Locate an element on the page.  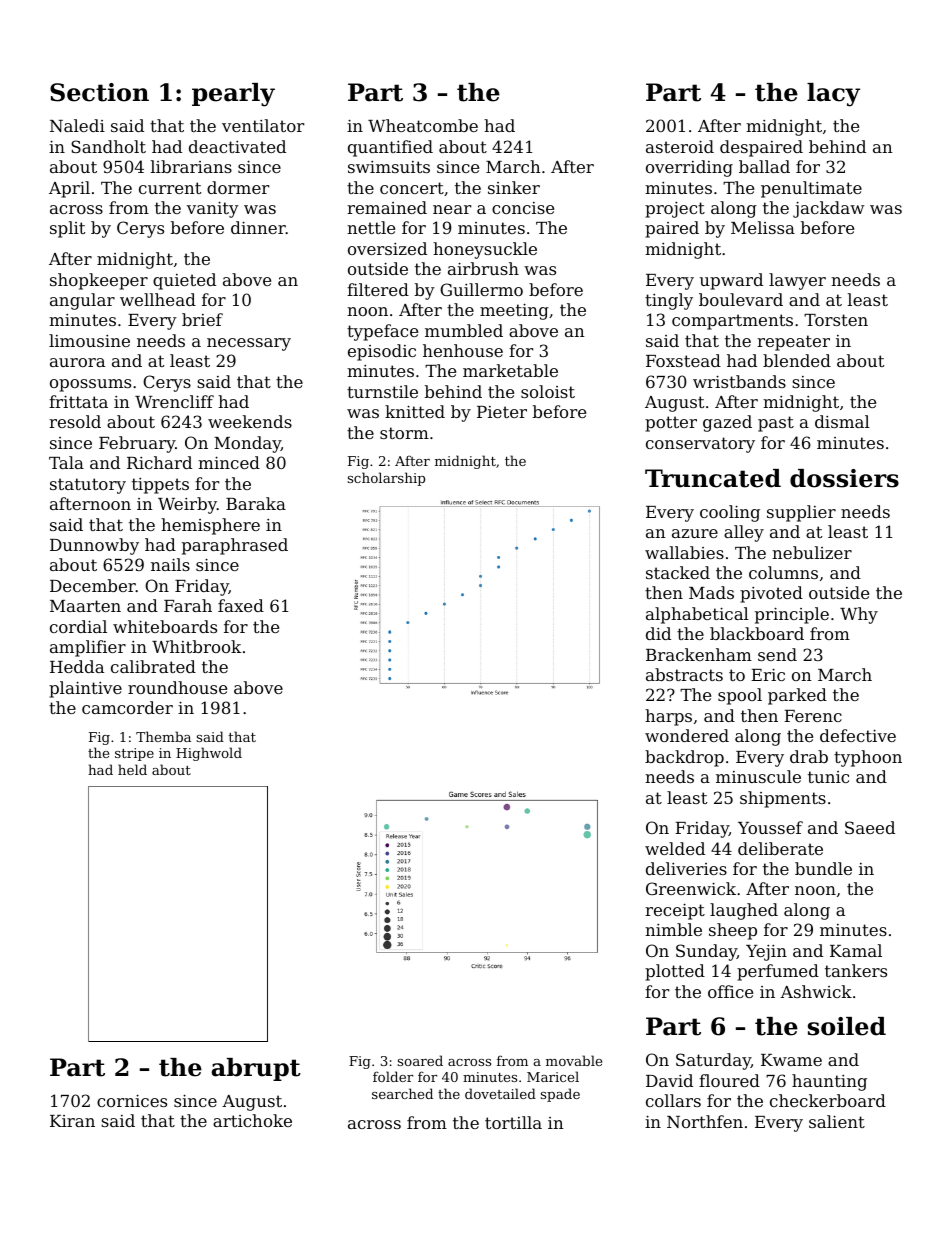
paraphrased is located at coordinates (235, 546).
